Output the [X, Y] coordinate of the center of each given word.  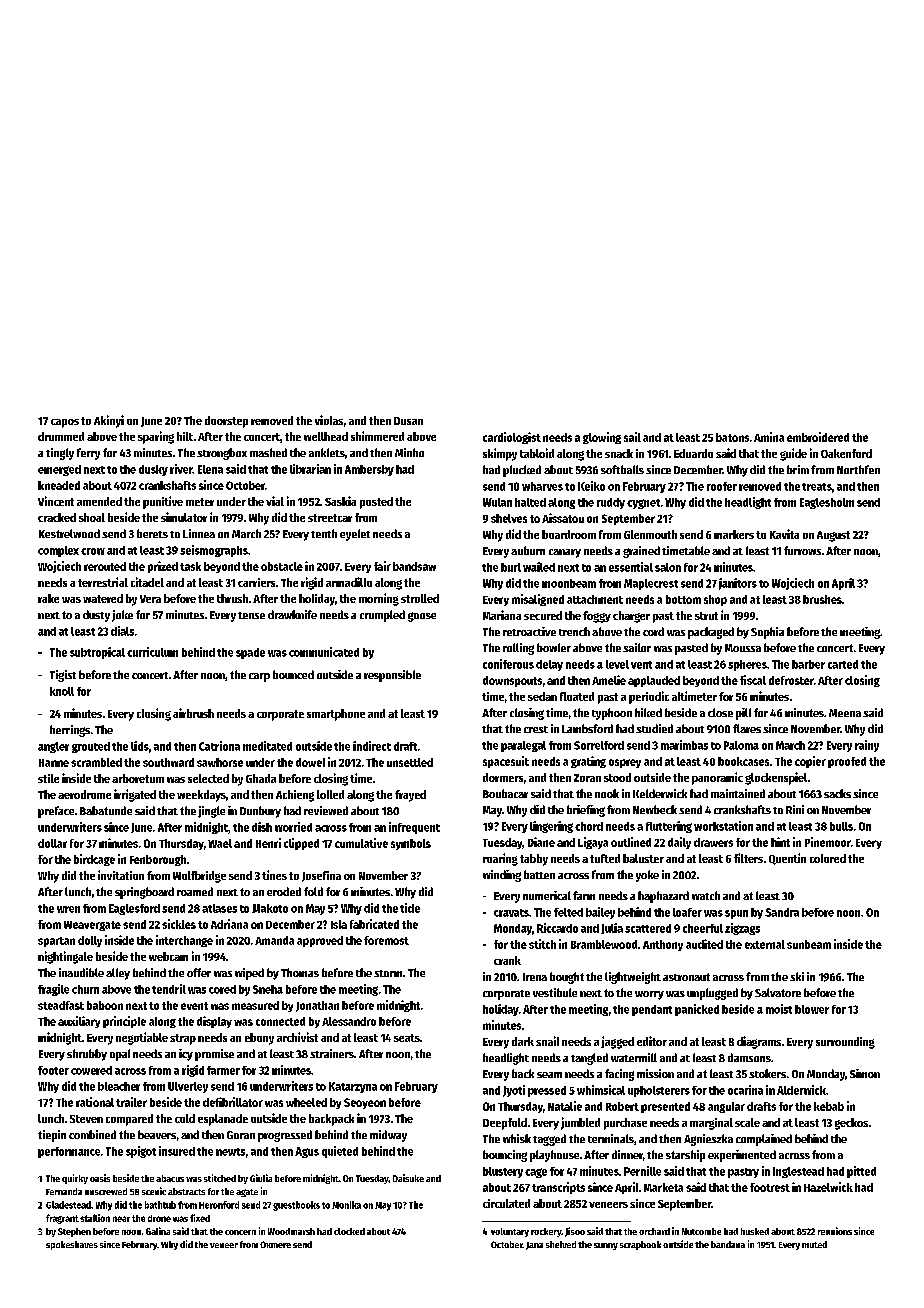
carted [843, 664]
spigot [141, 1152]
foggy [597, 617]
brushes [822, 599]
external [765, 944]
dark [523, 1041]
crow [93, 551]
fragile [53, 990]
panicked [697, 1010]
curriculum [152, 652]
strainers [332, 1053]
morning [379, 599]
